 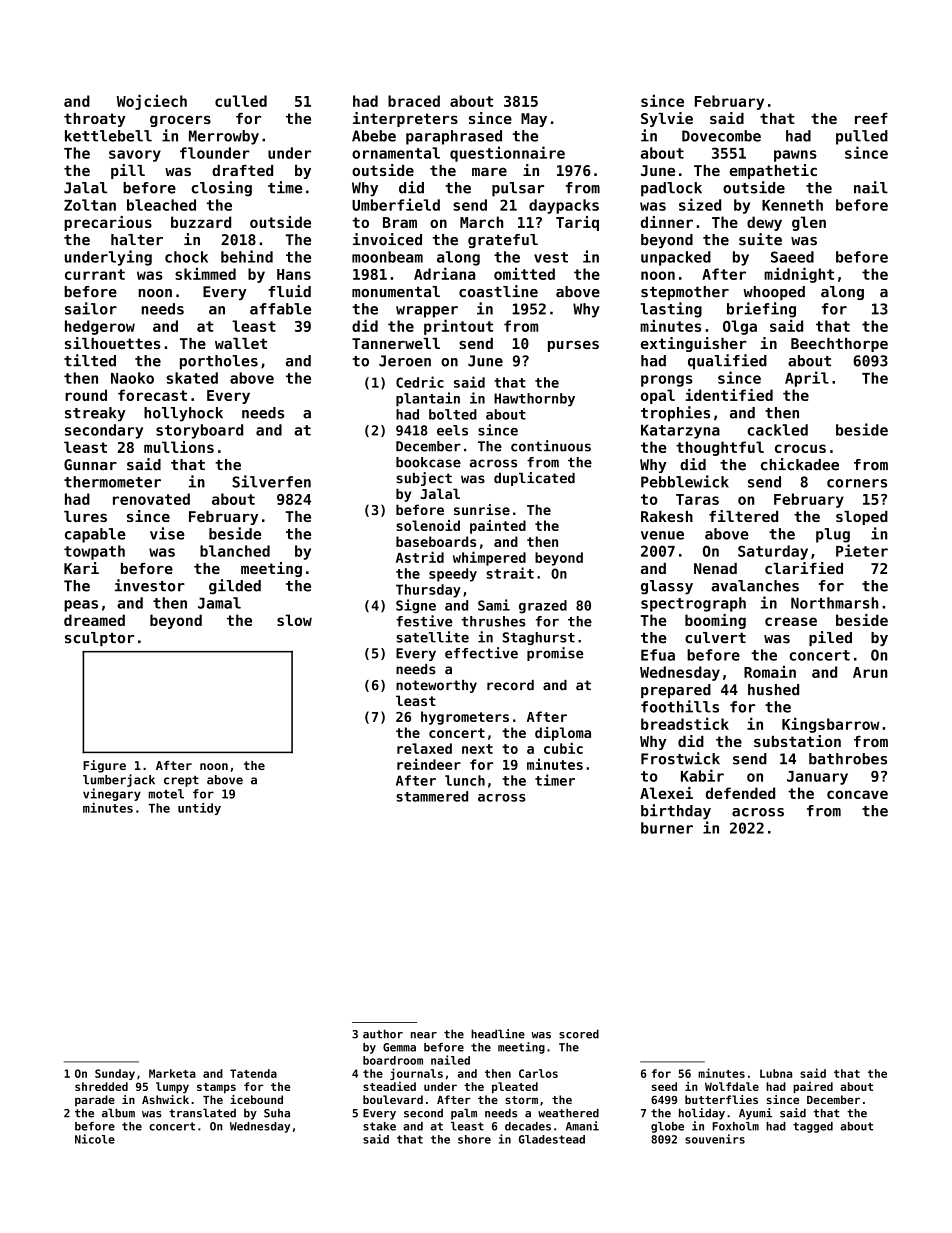 I want to click on prepared, so click(x=676, y=691).
